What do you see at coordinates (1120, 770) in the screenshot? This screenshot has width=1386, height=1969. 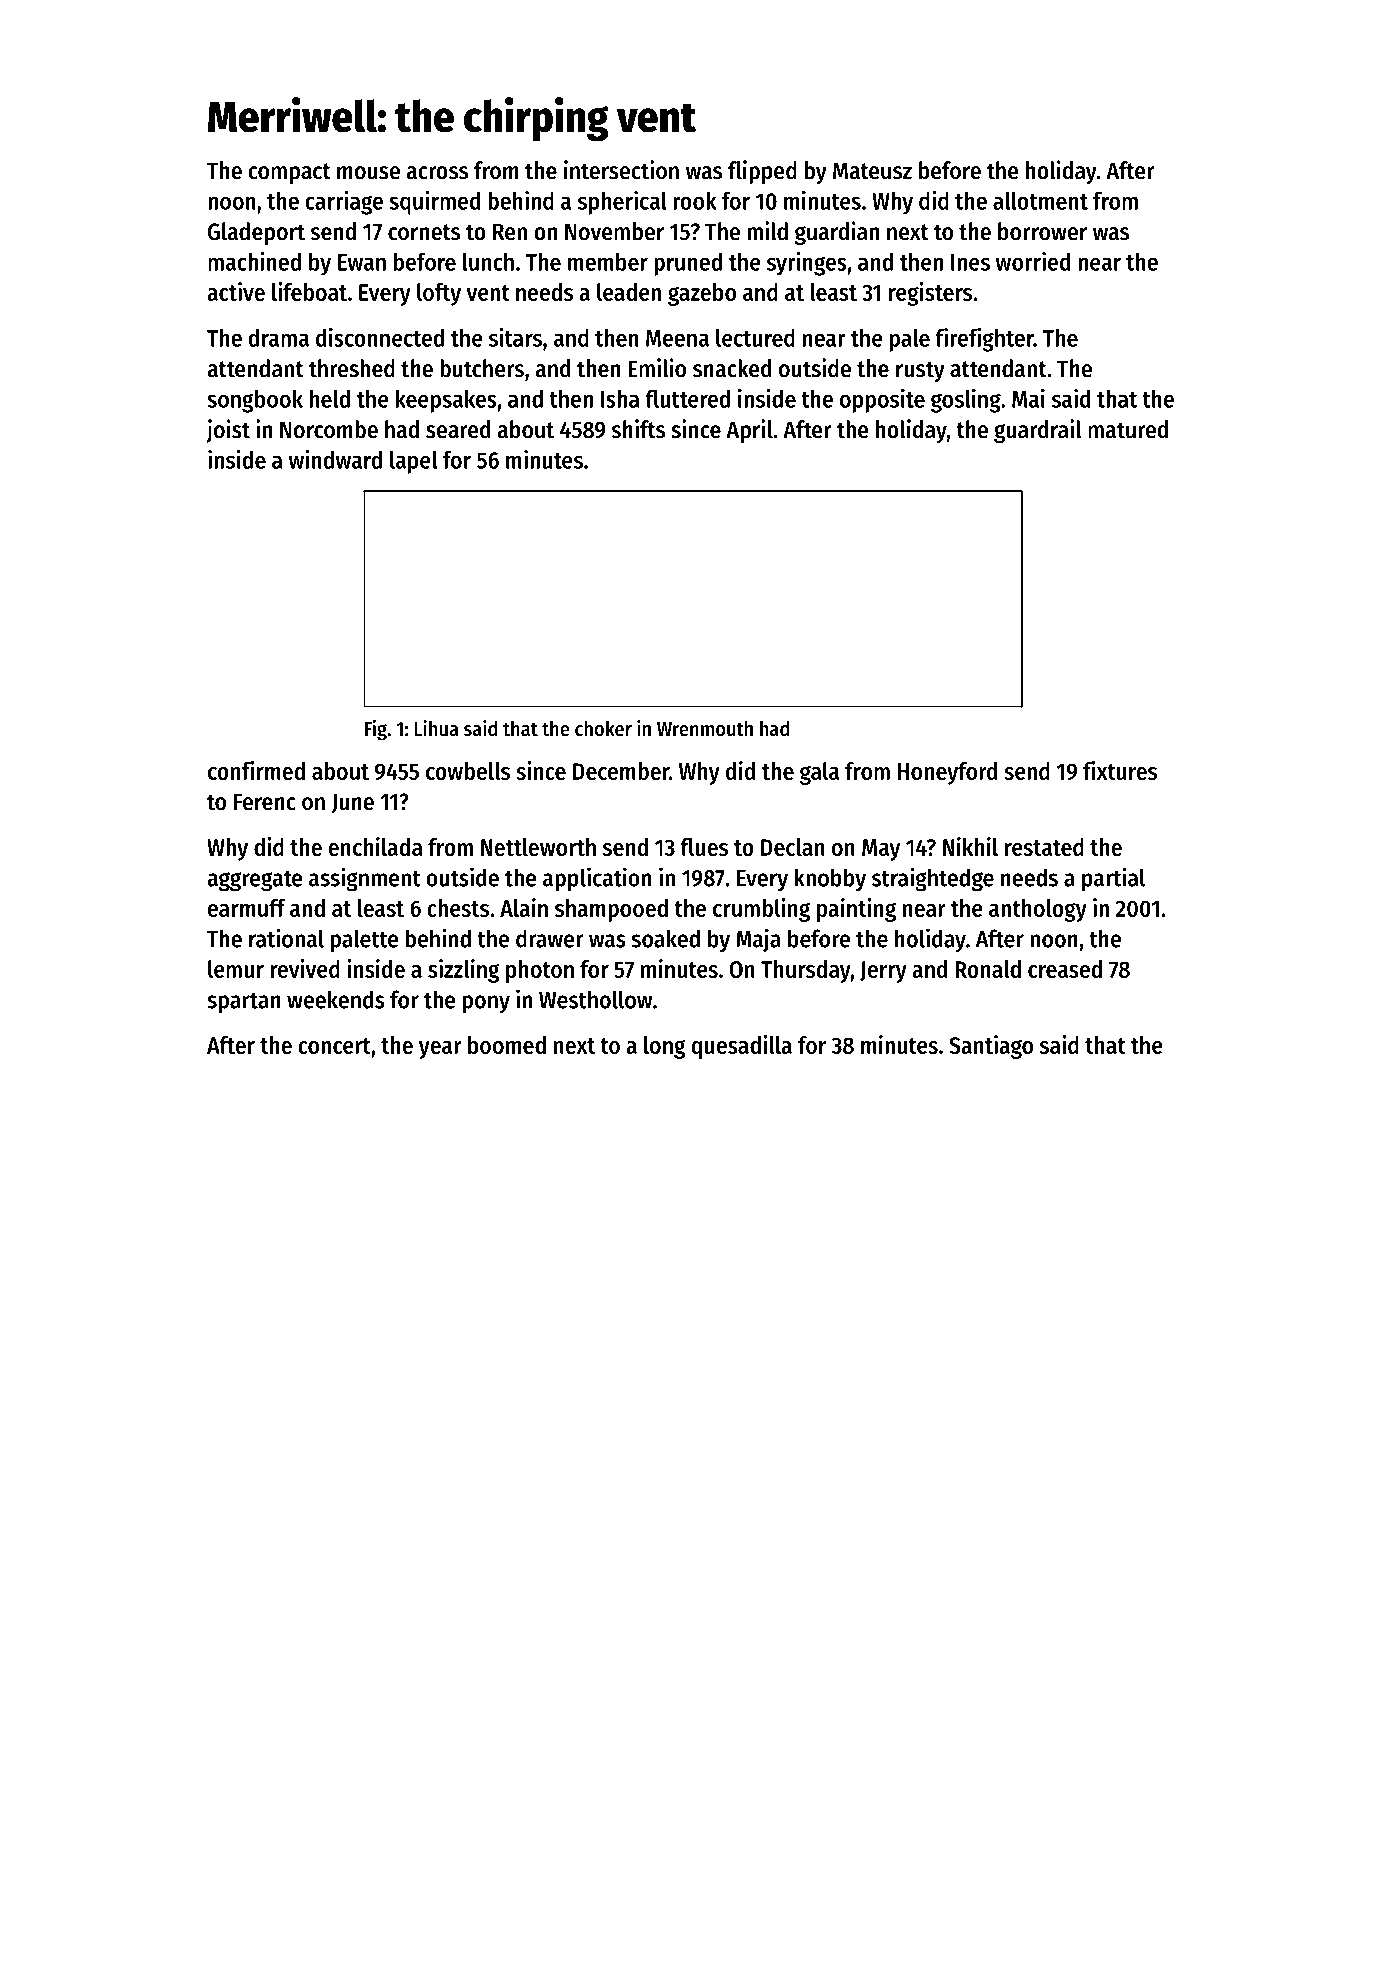 I see `fixtures` at bounding box center [1120, 770].
